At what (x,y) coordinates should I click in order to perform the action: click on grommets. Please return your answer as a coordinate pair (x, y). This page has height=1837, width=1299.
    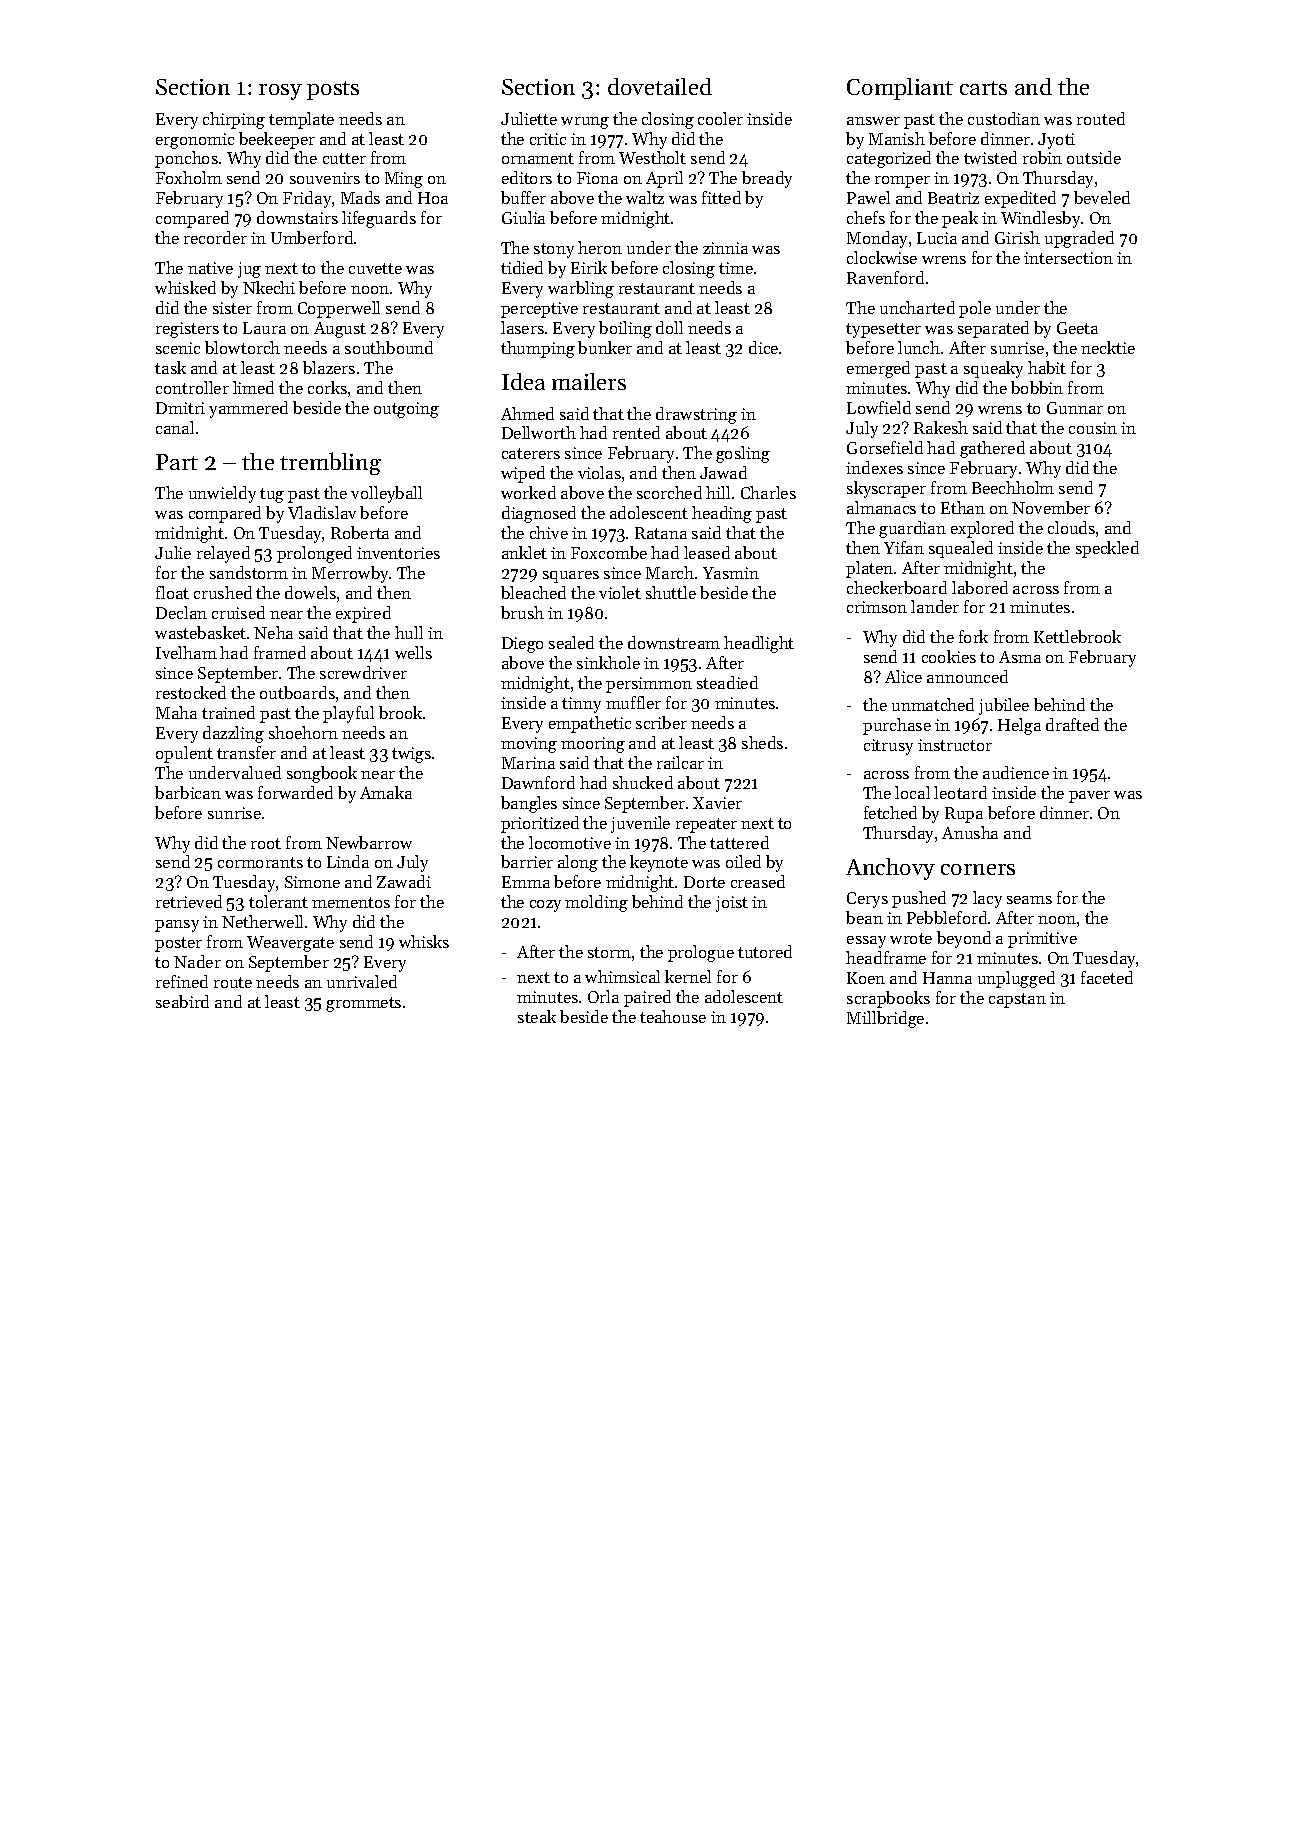
    Looking at the image, I should click on (363, 1004).
